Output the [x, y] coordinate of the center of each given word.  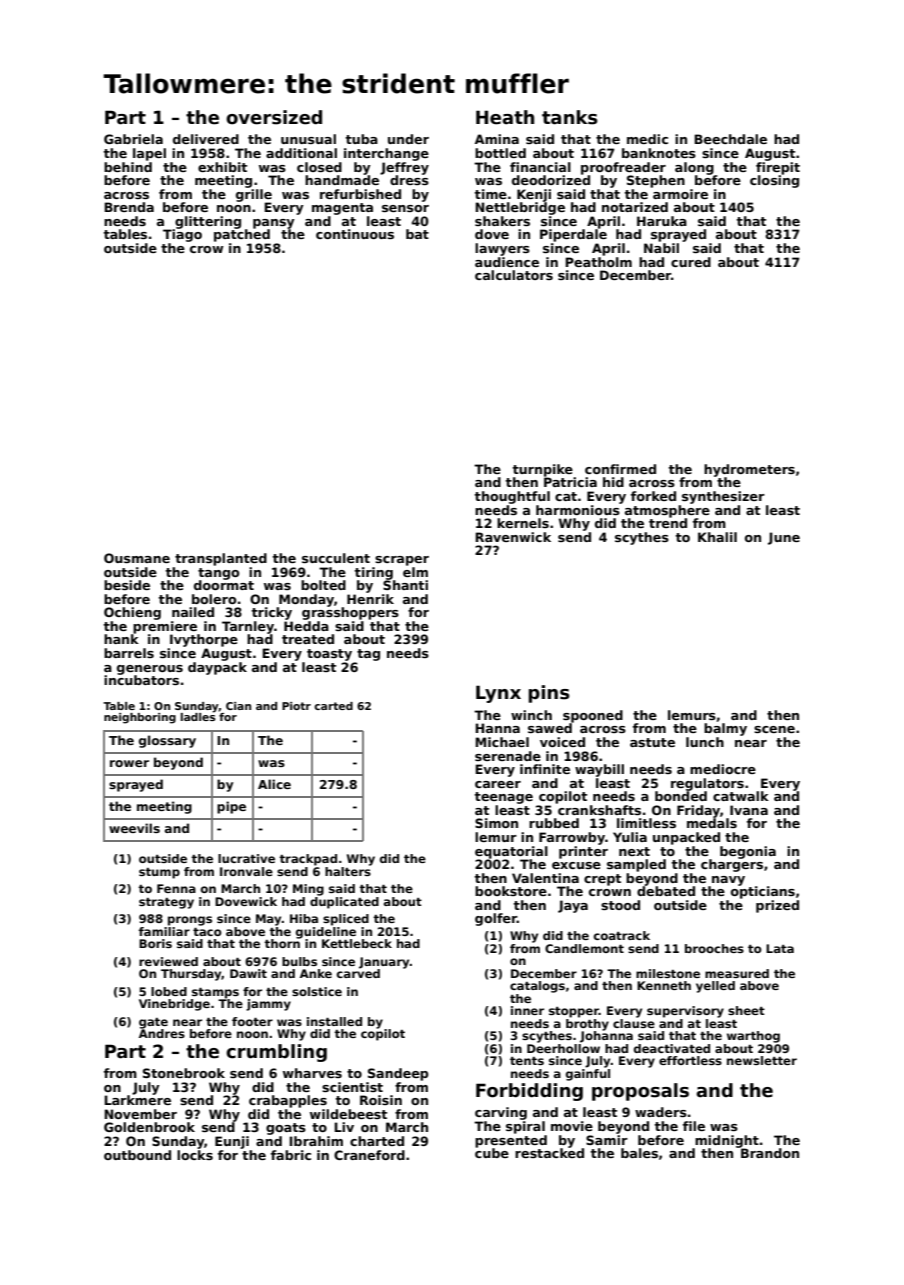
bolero [214, 599]
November [140, 1114]
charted [377, 1141]
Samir [607, 1140]
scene [774, 729]
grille [254, 195]
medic [647, 139]
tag [368, 655]
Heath [505, 117]
